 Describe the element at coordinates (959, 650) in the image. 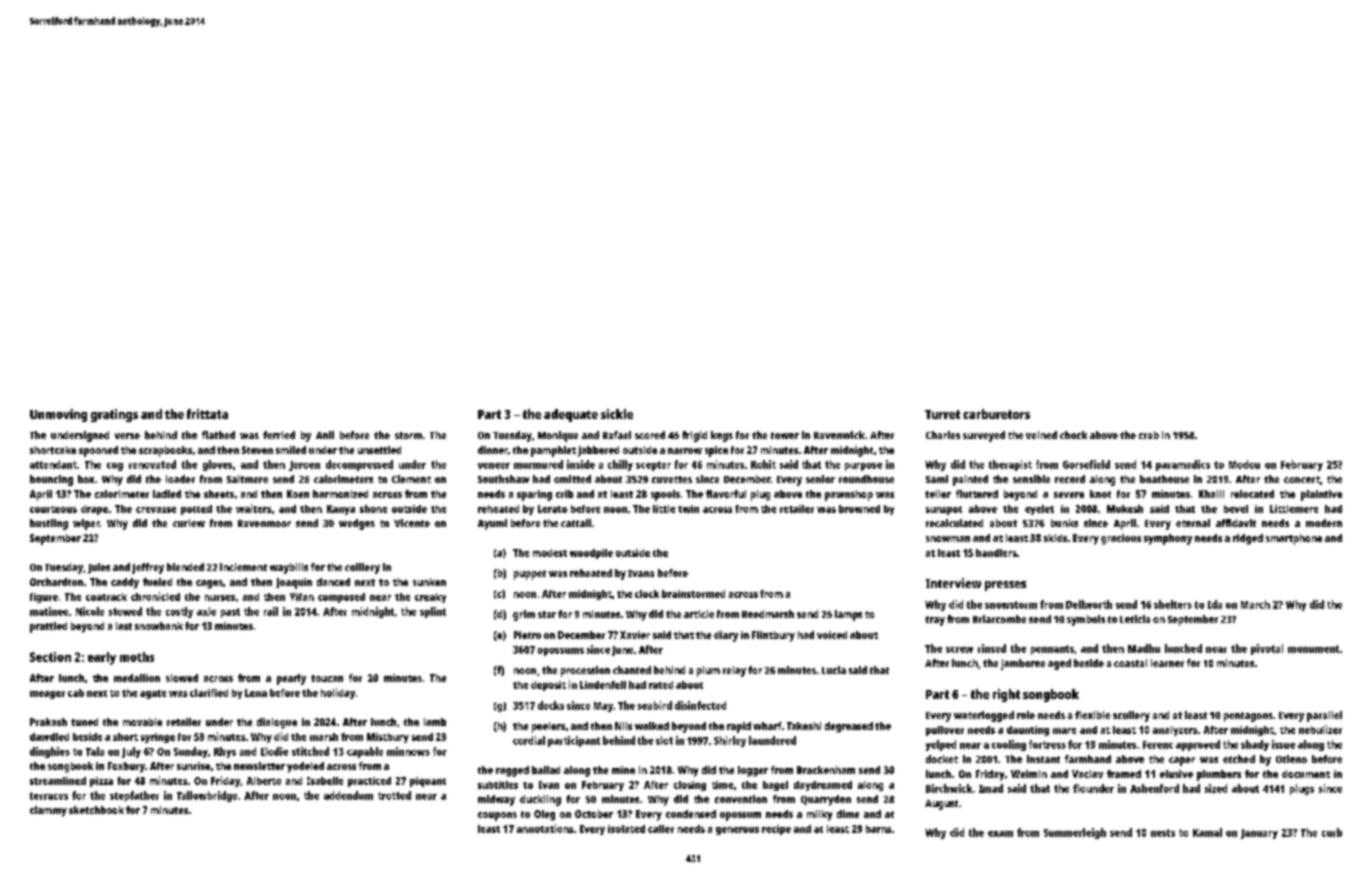

I see `screw` at that location.
